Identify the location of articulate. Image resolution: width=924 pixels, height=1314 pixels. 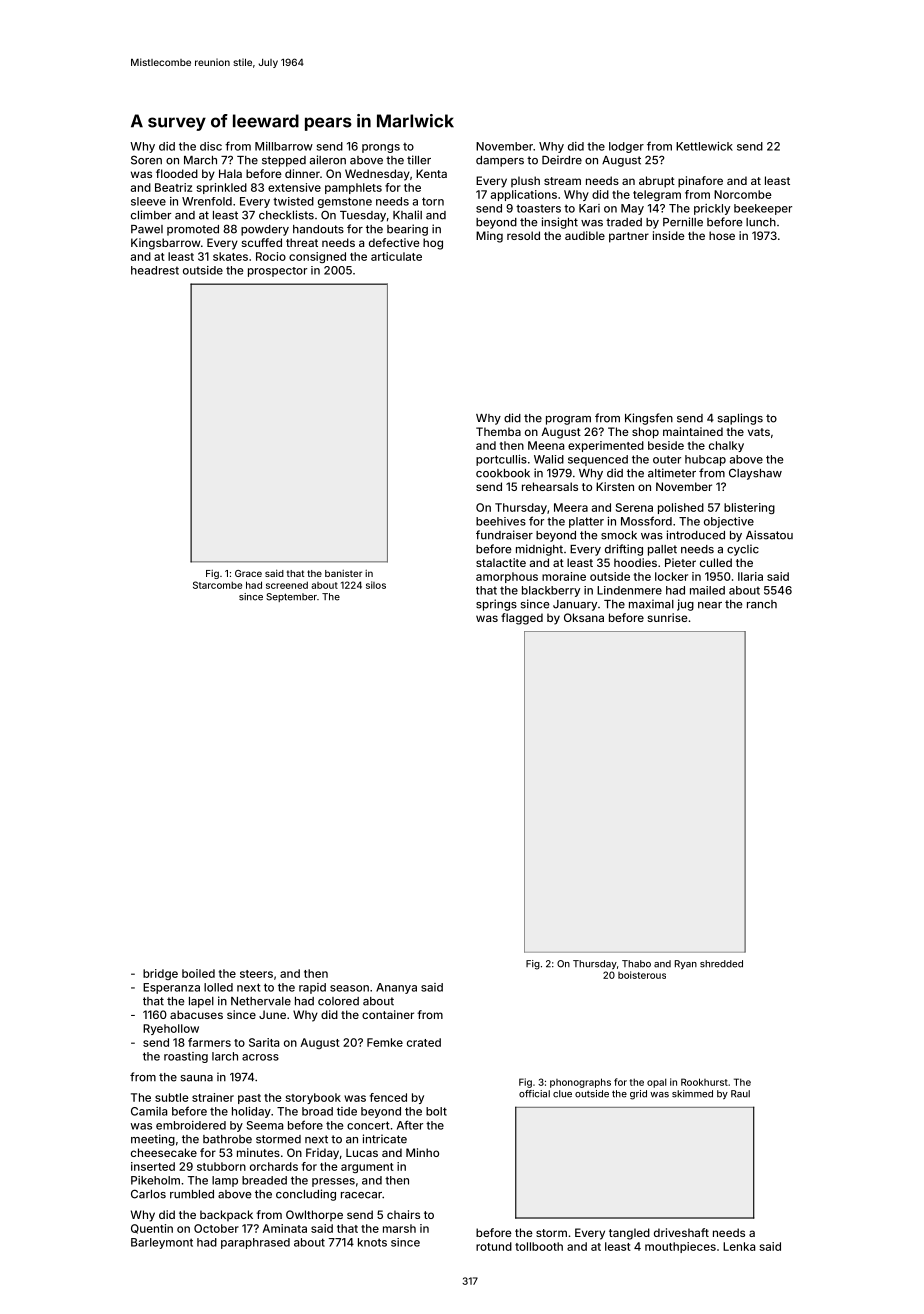
(396, 256).
